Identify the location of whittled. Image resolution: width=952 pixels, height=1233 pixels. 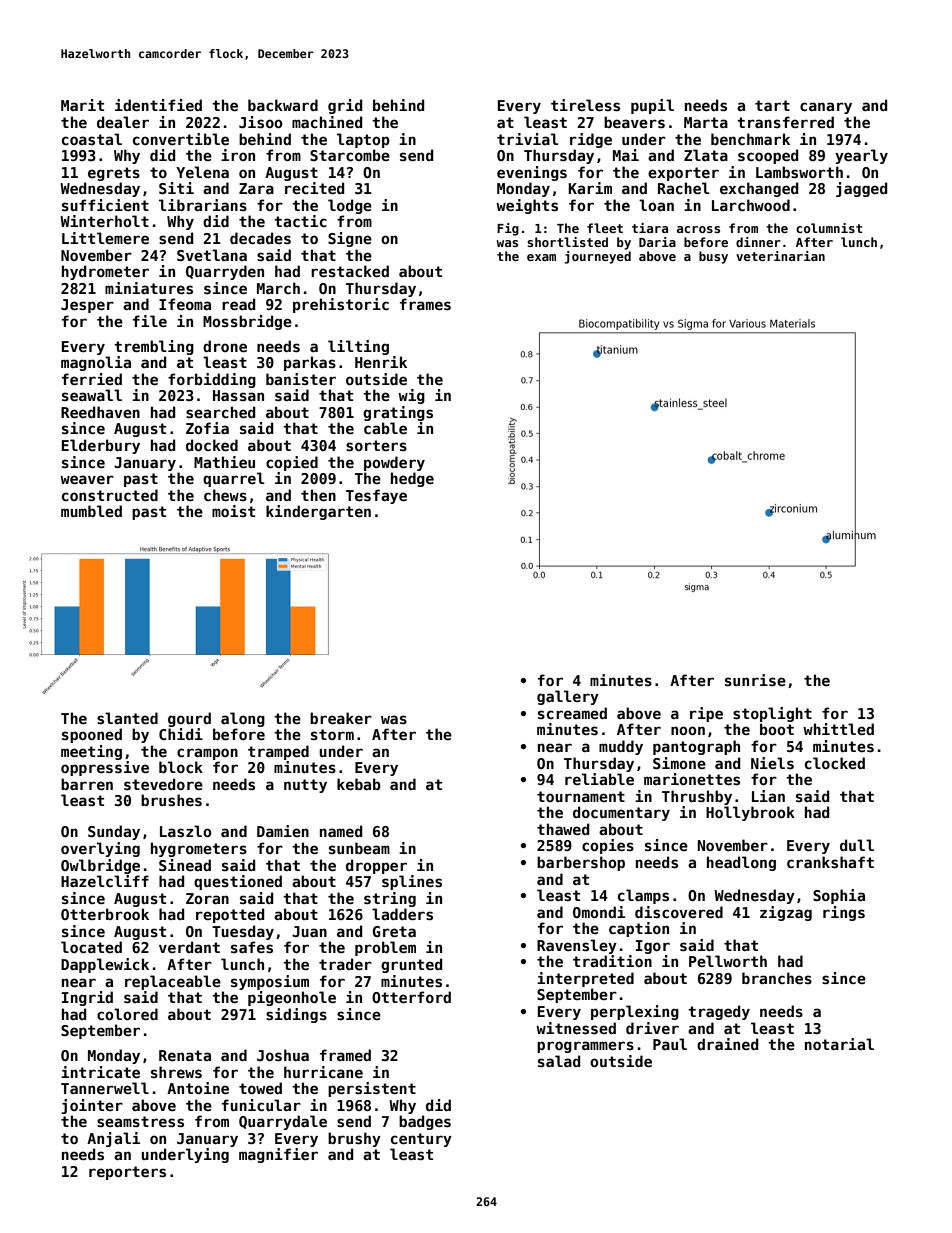
(838, 729).
